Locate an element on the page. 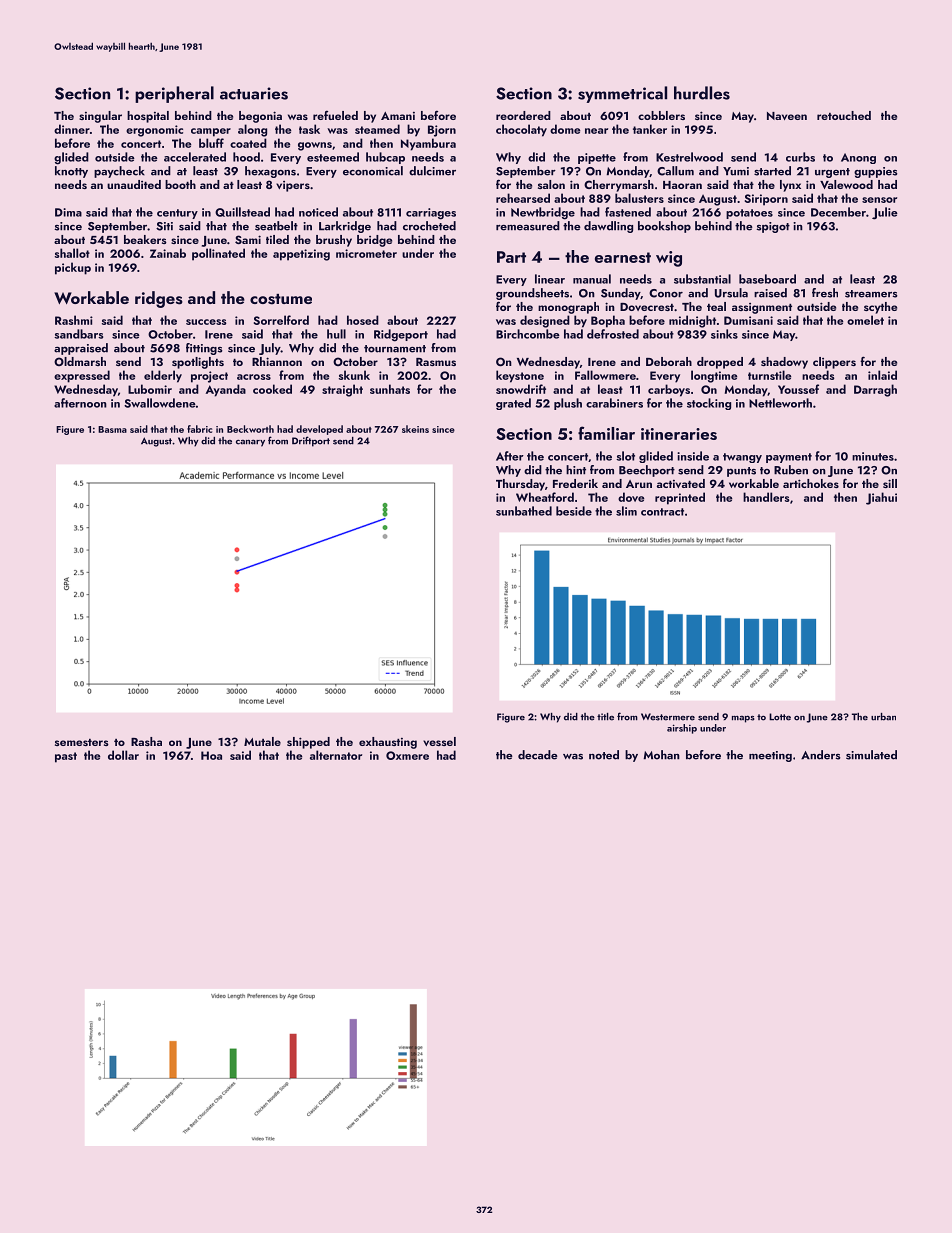  contract is located at coordinates (662, 512).
